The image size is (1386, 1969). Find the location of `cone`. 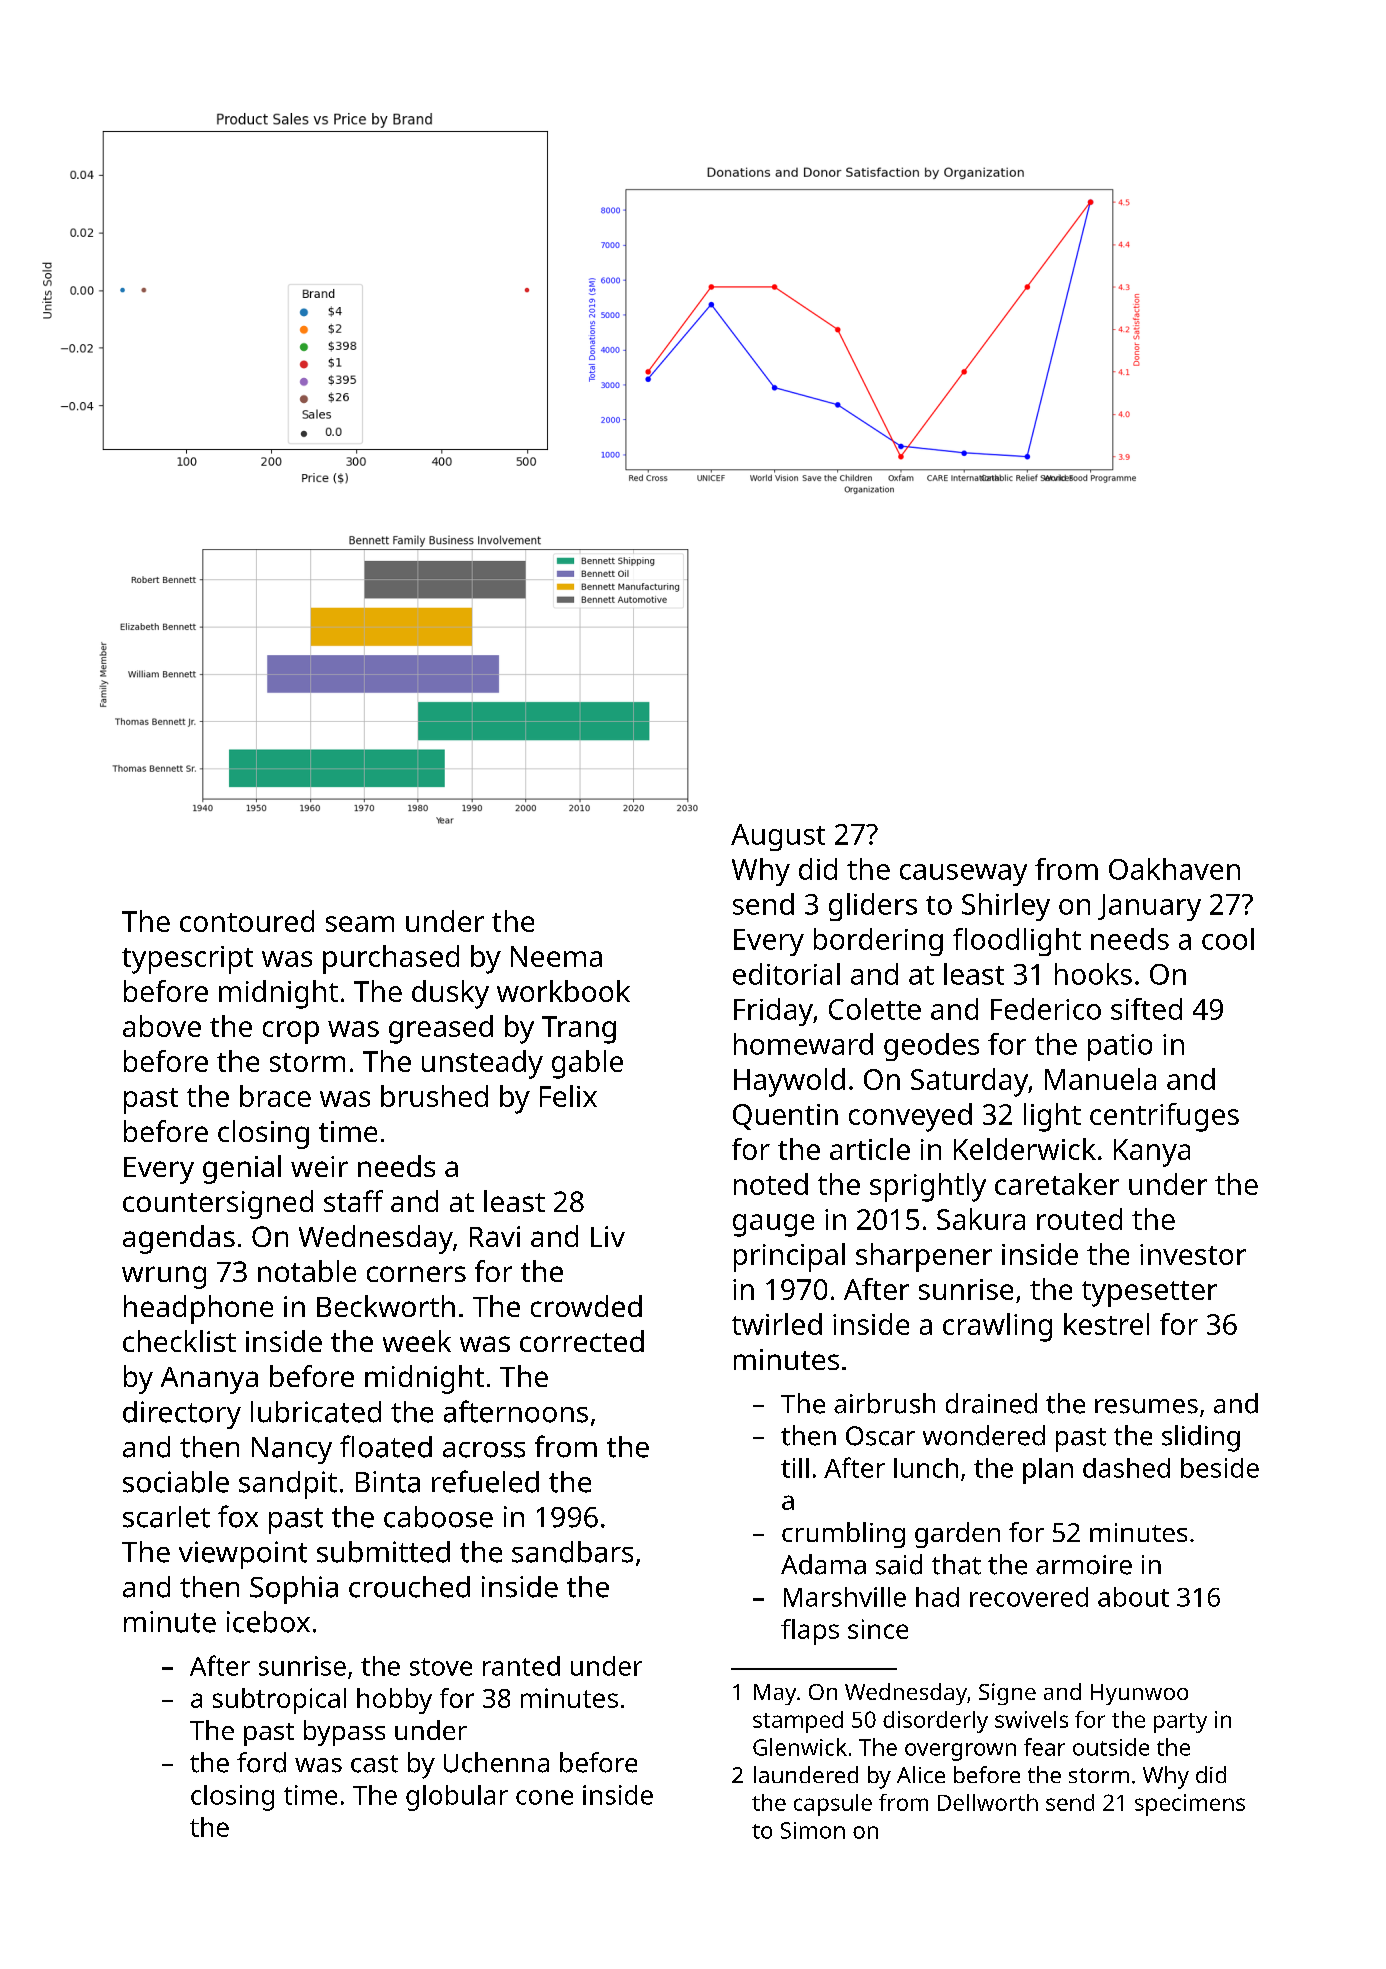

cone is located at coordinates (544, 1797).
